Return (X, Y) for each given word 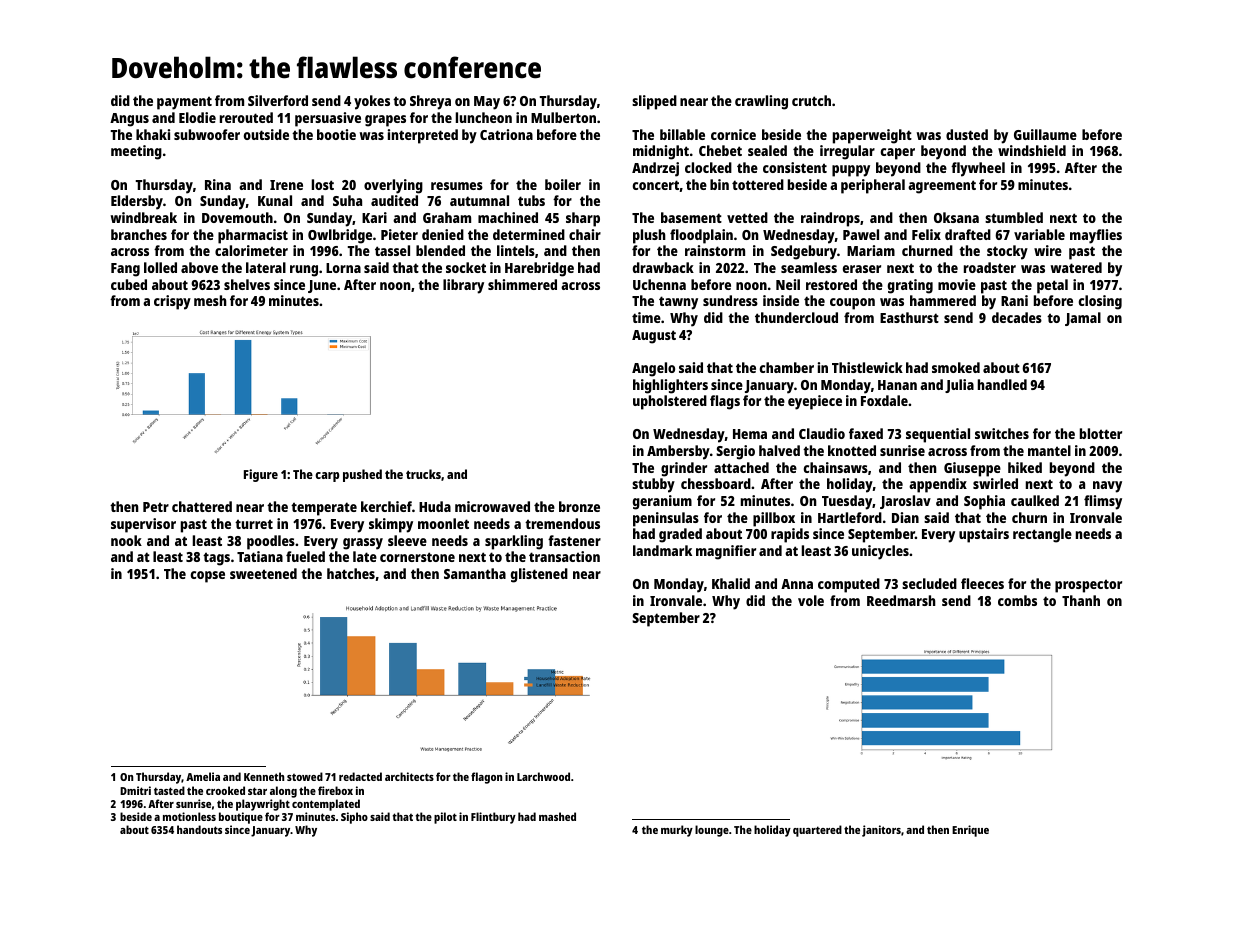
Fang (125, 270)
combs (1017, 600)
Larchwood (543, 776)
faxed (866, 433)
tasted (169, 790)
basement (691, 217)
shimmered (522, 284)
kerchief (386, 506)
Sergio (735, 452)
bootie (336, 134)
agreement (942, 187)
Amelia (203, 776)
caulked (1035, 500)
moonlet (443, 523)
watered (1076, 267)
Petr (156, 507)
